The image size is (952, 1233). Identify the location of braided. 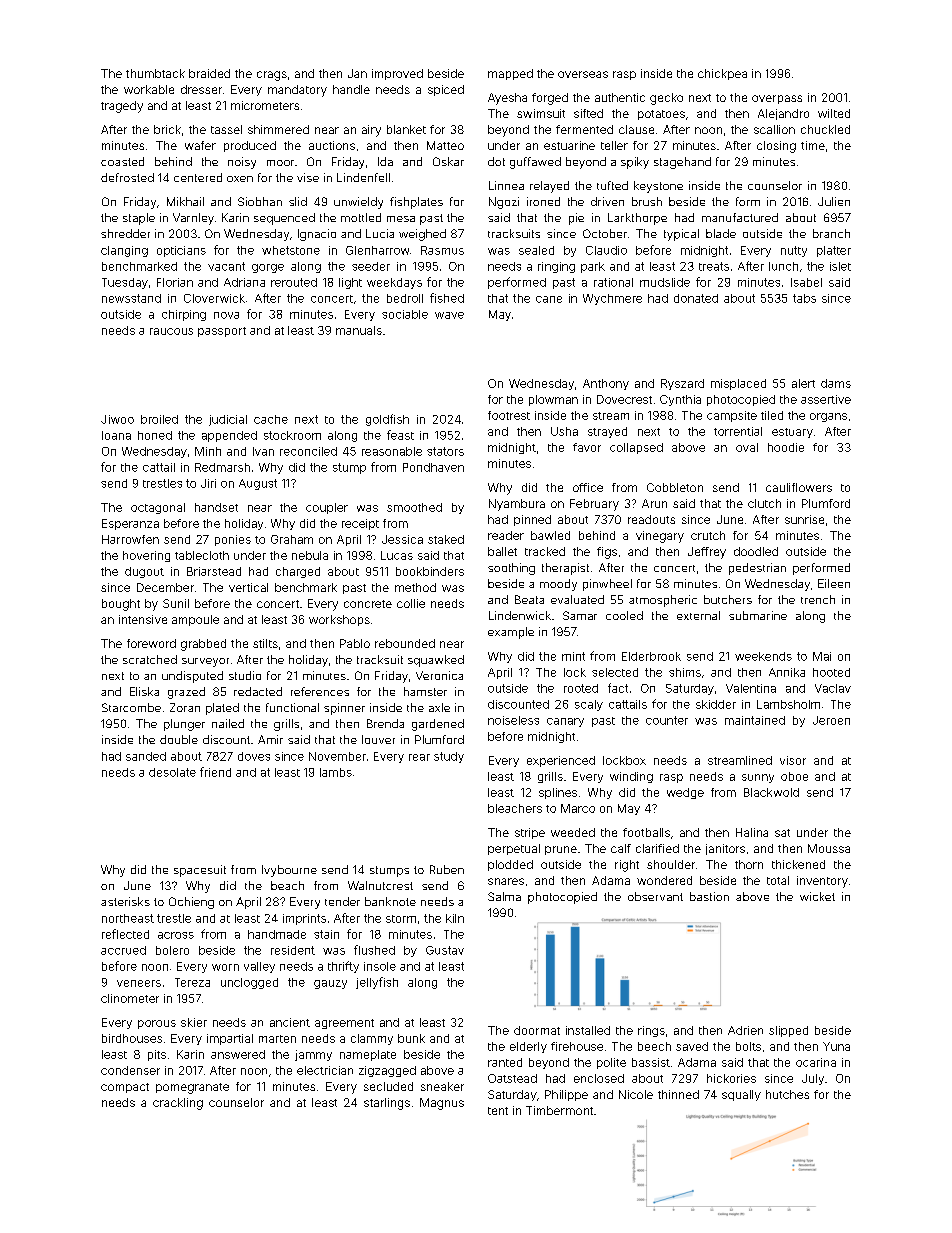
(209, 73).
